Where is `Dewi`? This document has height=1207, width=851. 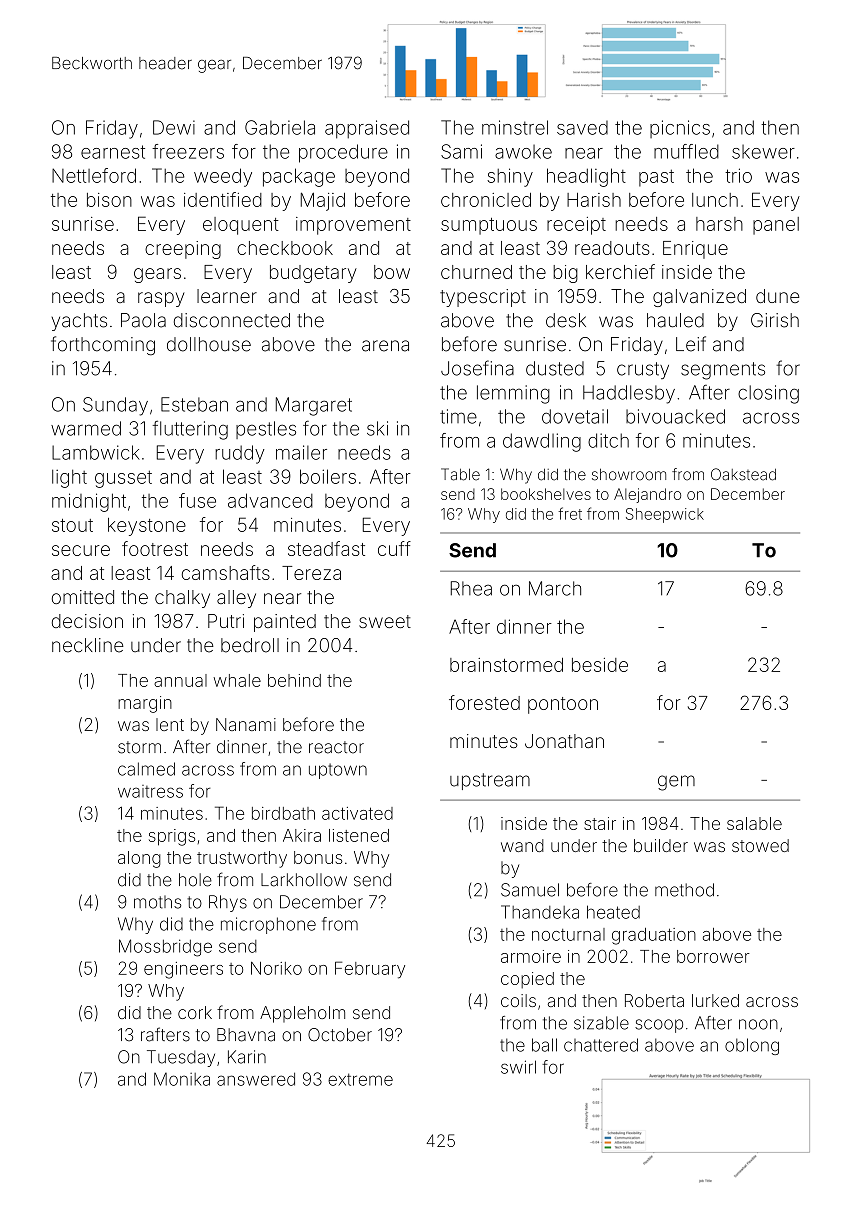
Dewi is located at coordinates (174, 127).
